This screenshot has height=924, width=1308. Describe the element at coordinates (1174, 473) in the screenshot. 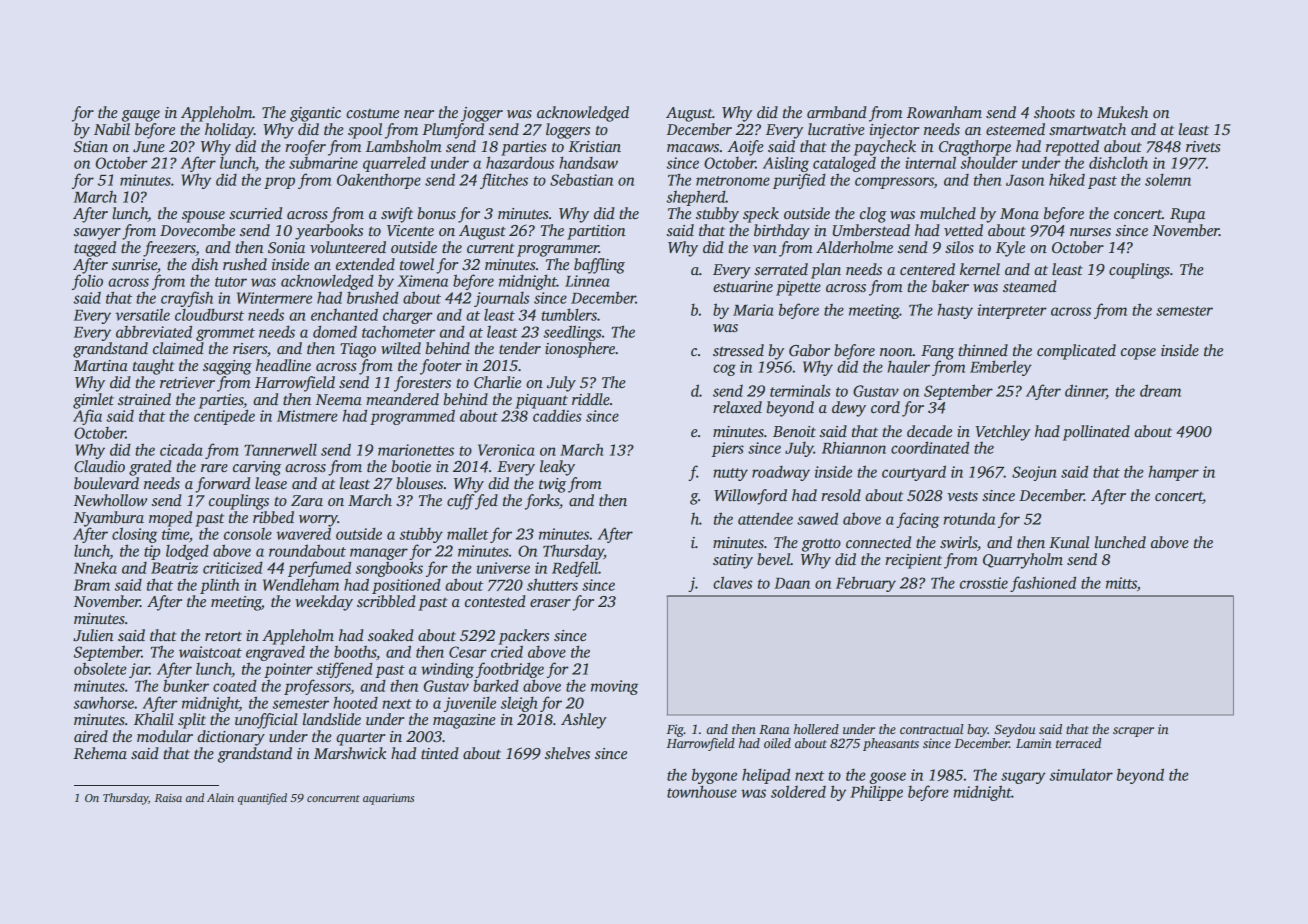

I see `hamper` at that location.
